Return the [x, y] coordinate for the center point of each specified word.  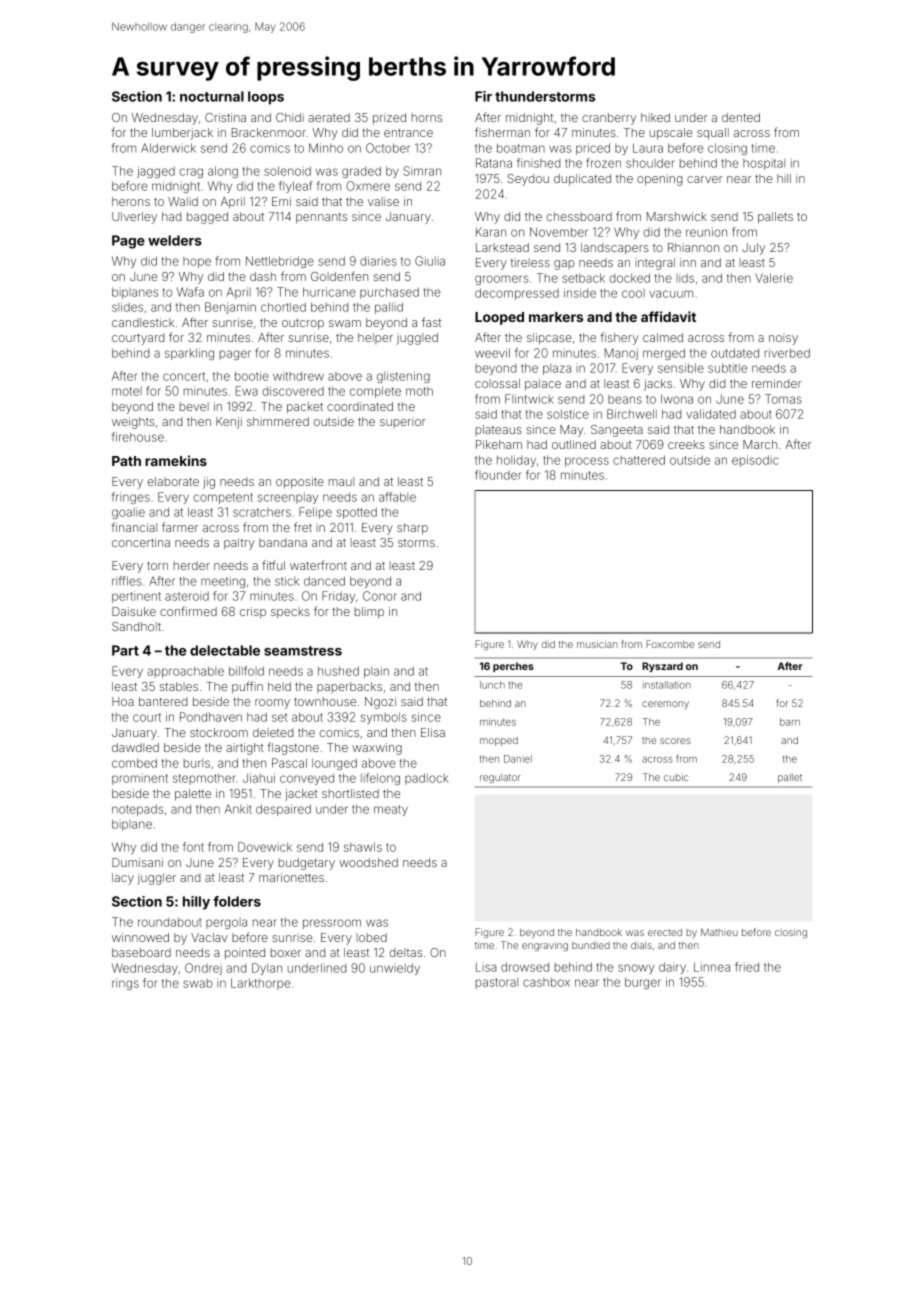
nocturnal [212, 96]
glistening [403, 377]
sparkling [189, 354]
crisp [253, 613]
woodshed [368, 862]
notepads [137, 810]
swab [198, 983]
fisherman [502, 132]
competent [223, 498]
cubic [676, 777]
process [587, 462]
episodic [755, 461]
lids [685, 278]
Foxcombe [670, 644]
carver [704, 179]
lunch [492, 685]
